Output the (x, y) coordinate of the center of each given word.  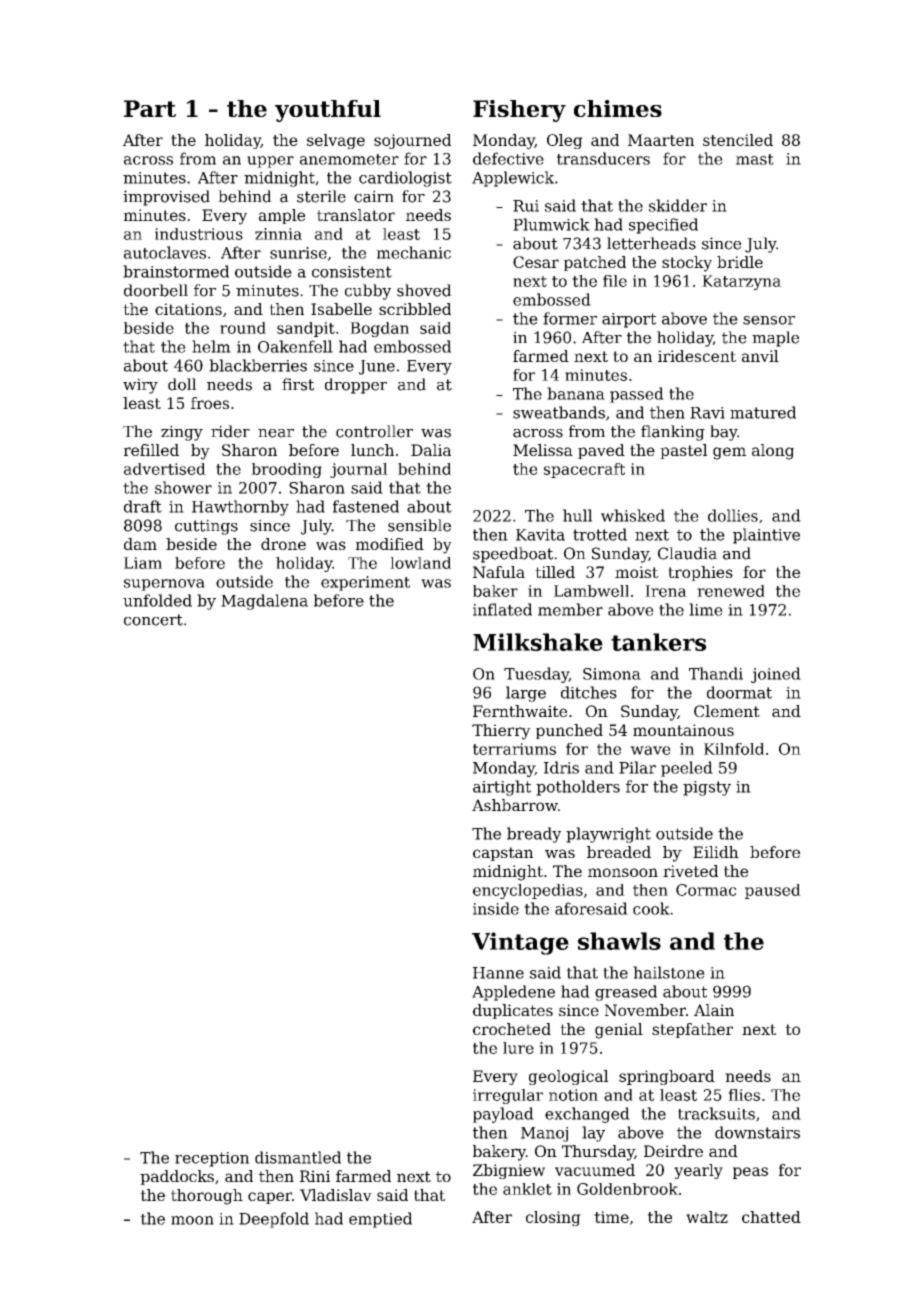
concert (153, 620)
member (570, 609)
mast (755, 159)
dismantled (298, 1157)
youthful (328, 111)
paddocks (177, 1177)
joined (776, 675)
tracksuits (716, 1113)
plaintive (766, 536)
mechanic (413, 252)
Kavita (540, 535)
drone (283, 544)
